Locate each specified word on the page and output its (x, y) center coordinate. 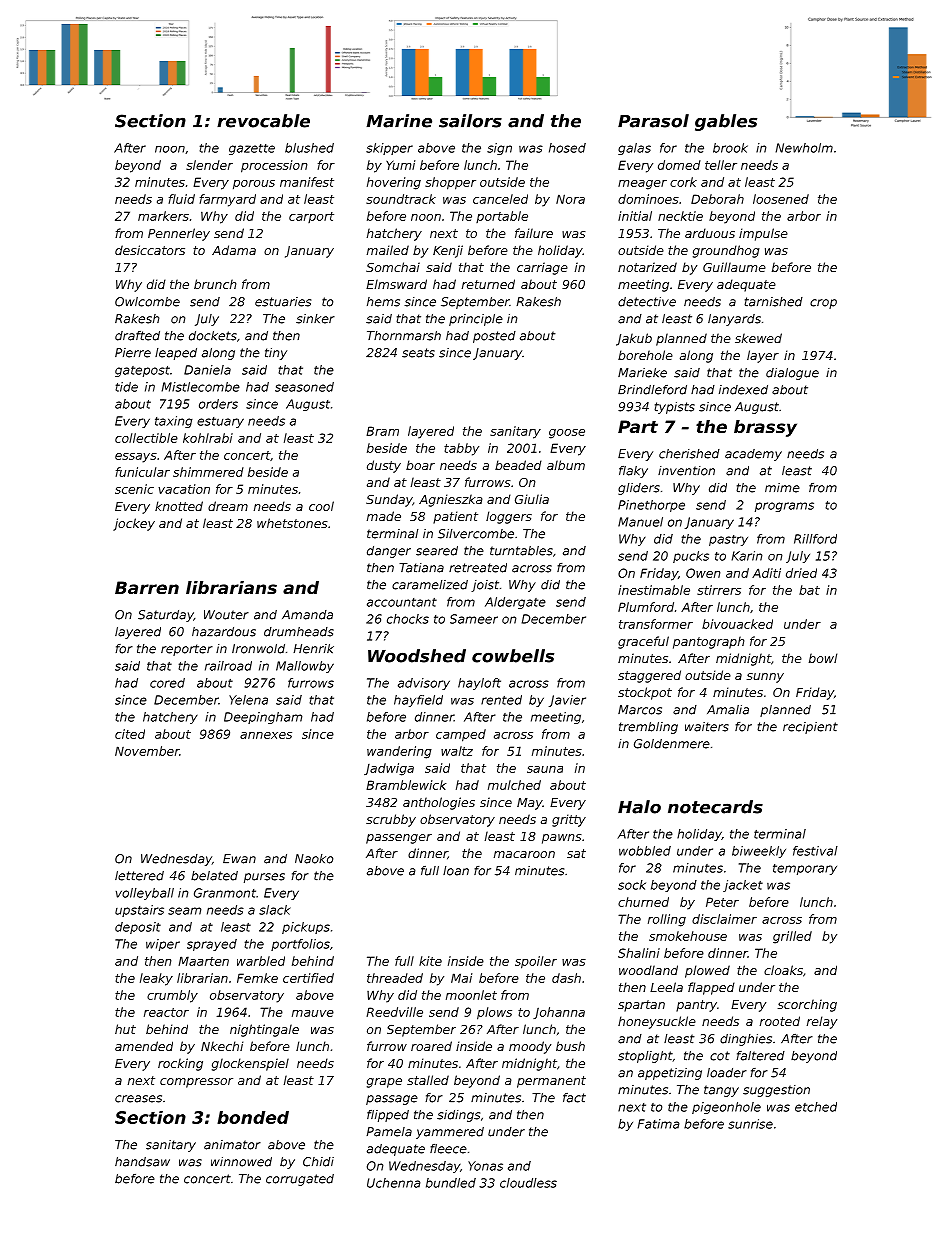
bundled (451, 1183)
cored (167, 683)
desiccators (150, 250)
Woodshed (417, 656)
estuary (220, 422)
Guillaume (734, 267)
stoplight (645, 1057)
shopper (450, 183)
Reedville (394, 1012)
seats (418, 353)
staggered (649, 676)
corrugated (300, 1180)
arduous (710, 233)
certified (308, 978)
